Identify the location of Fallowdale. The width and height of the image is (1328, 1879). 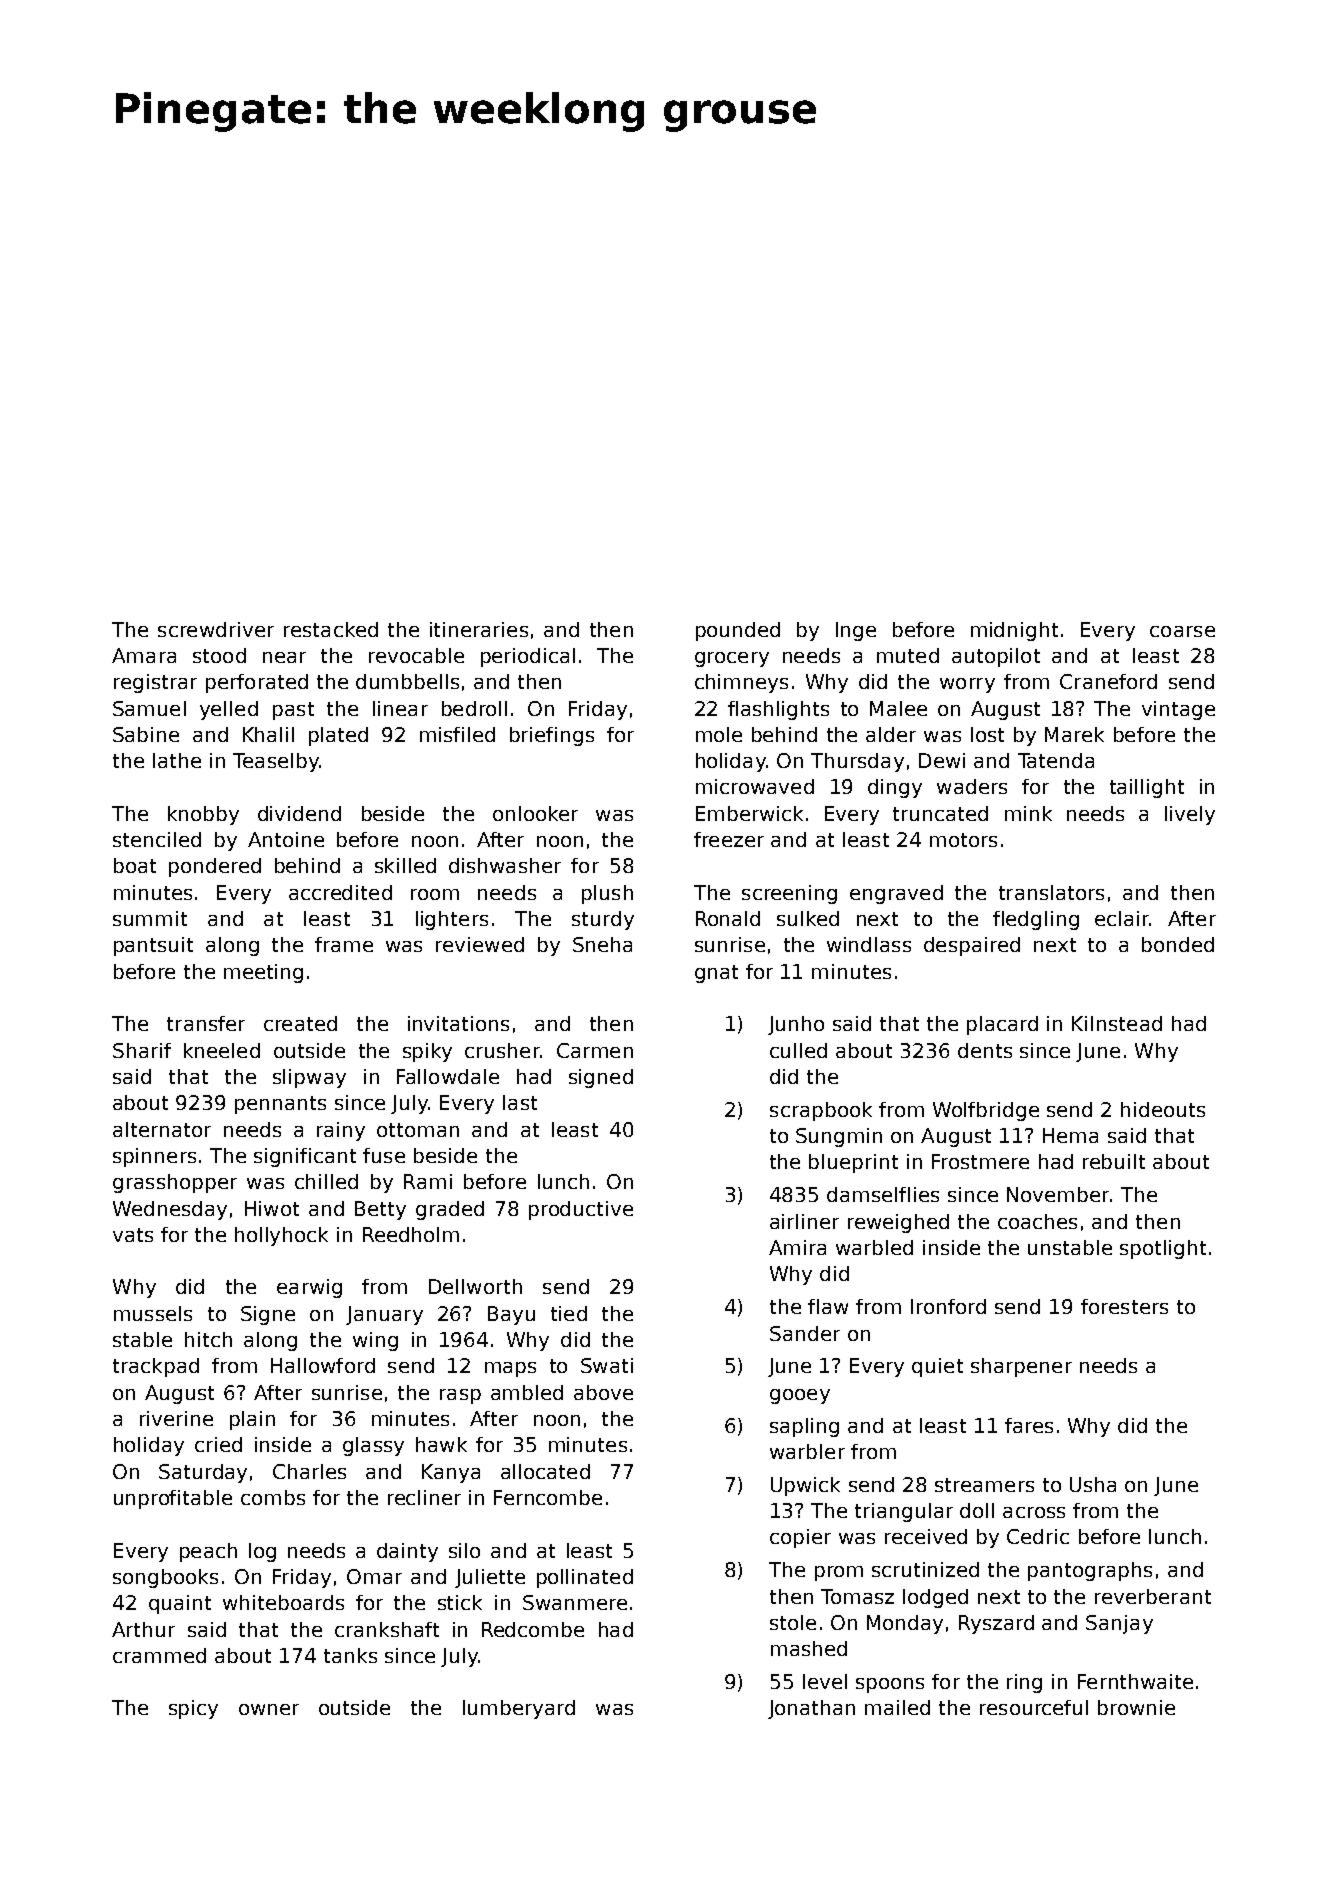
(448, 1076).
